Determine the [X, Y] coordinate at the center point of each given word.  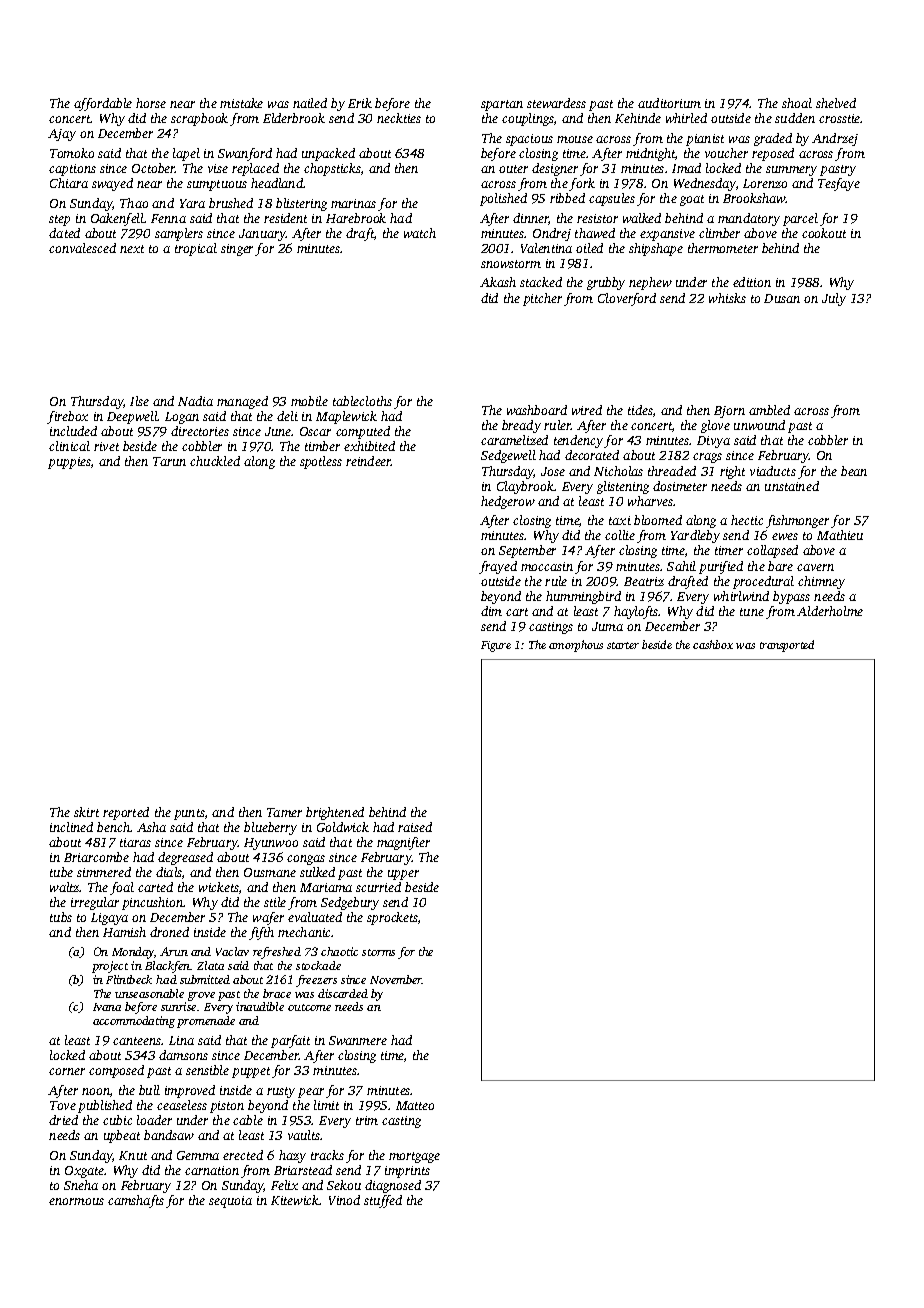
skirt [86, 812]
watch [420, 233]
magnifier [403, 843]
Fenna [168, 218]
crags [707, 458]
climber [719, 233]
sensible [207, 1070]
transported [787, 646]
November [396, 979]
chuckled [215, 461]
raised [415, 827]
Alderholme [830, 611]
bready [521, 426]
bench [114, 827]
